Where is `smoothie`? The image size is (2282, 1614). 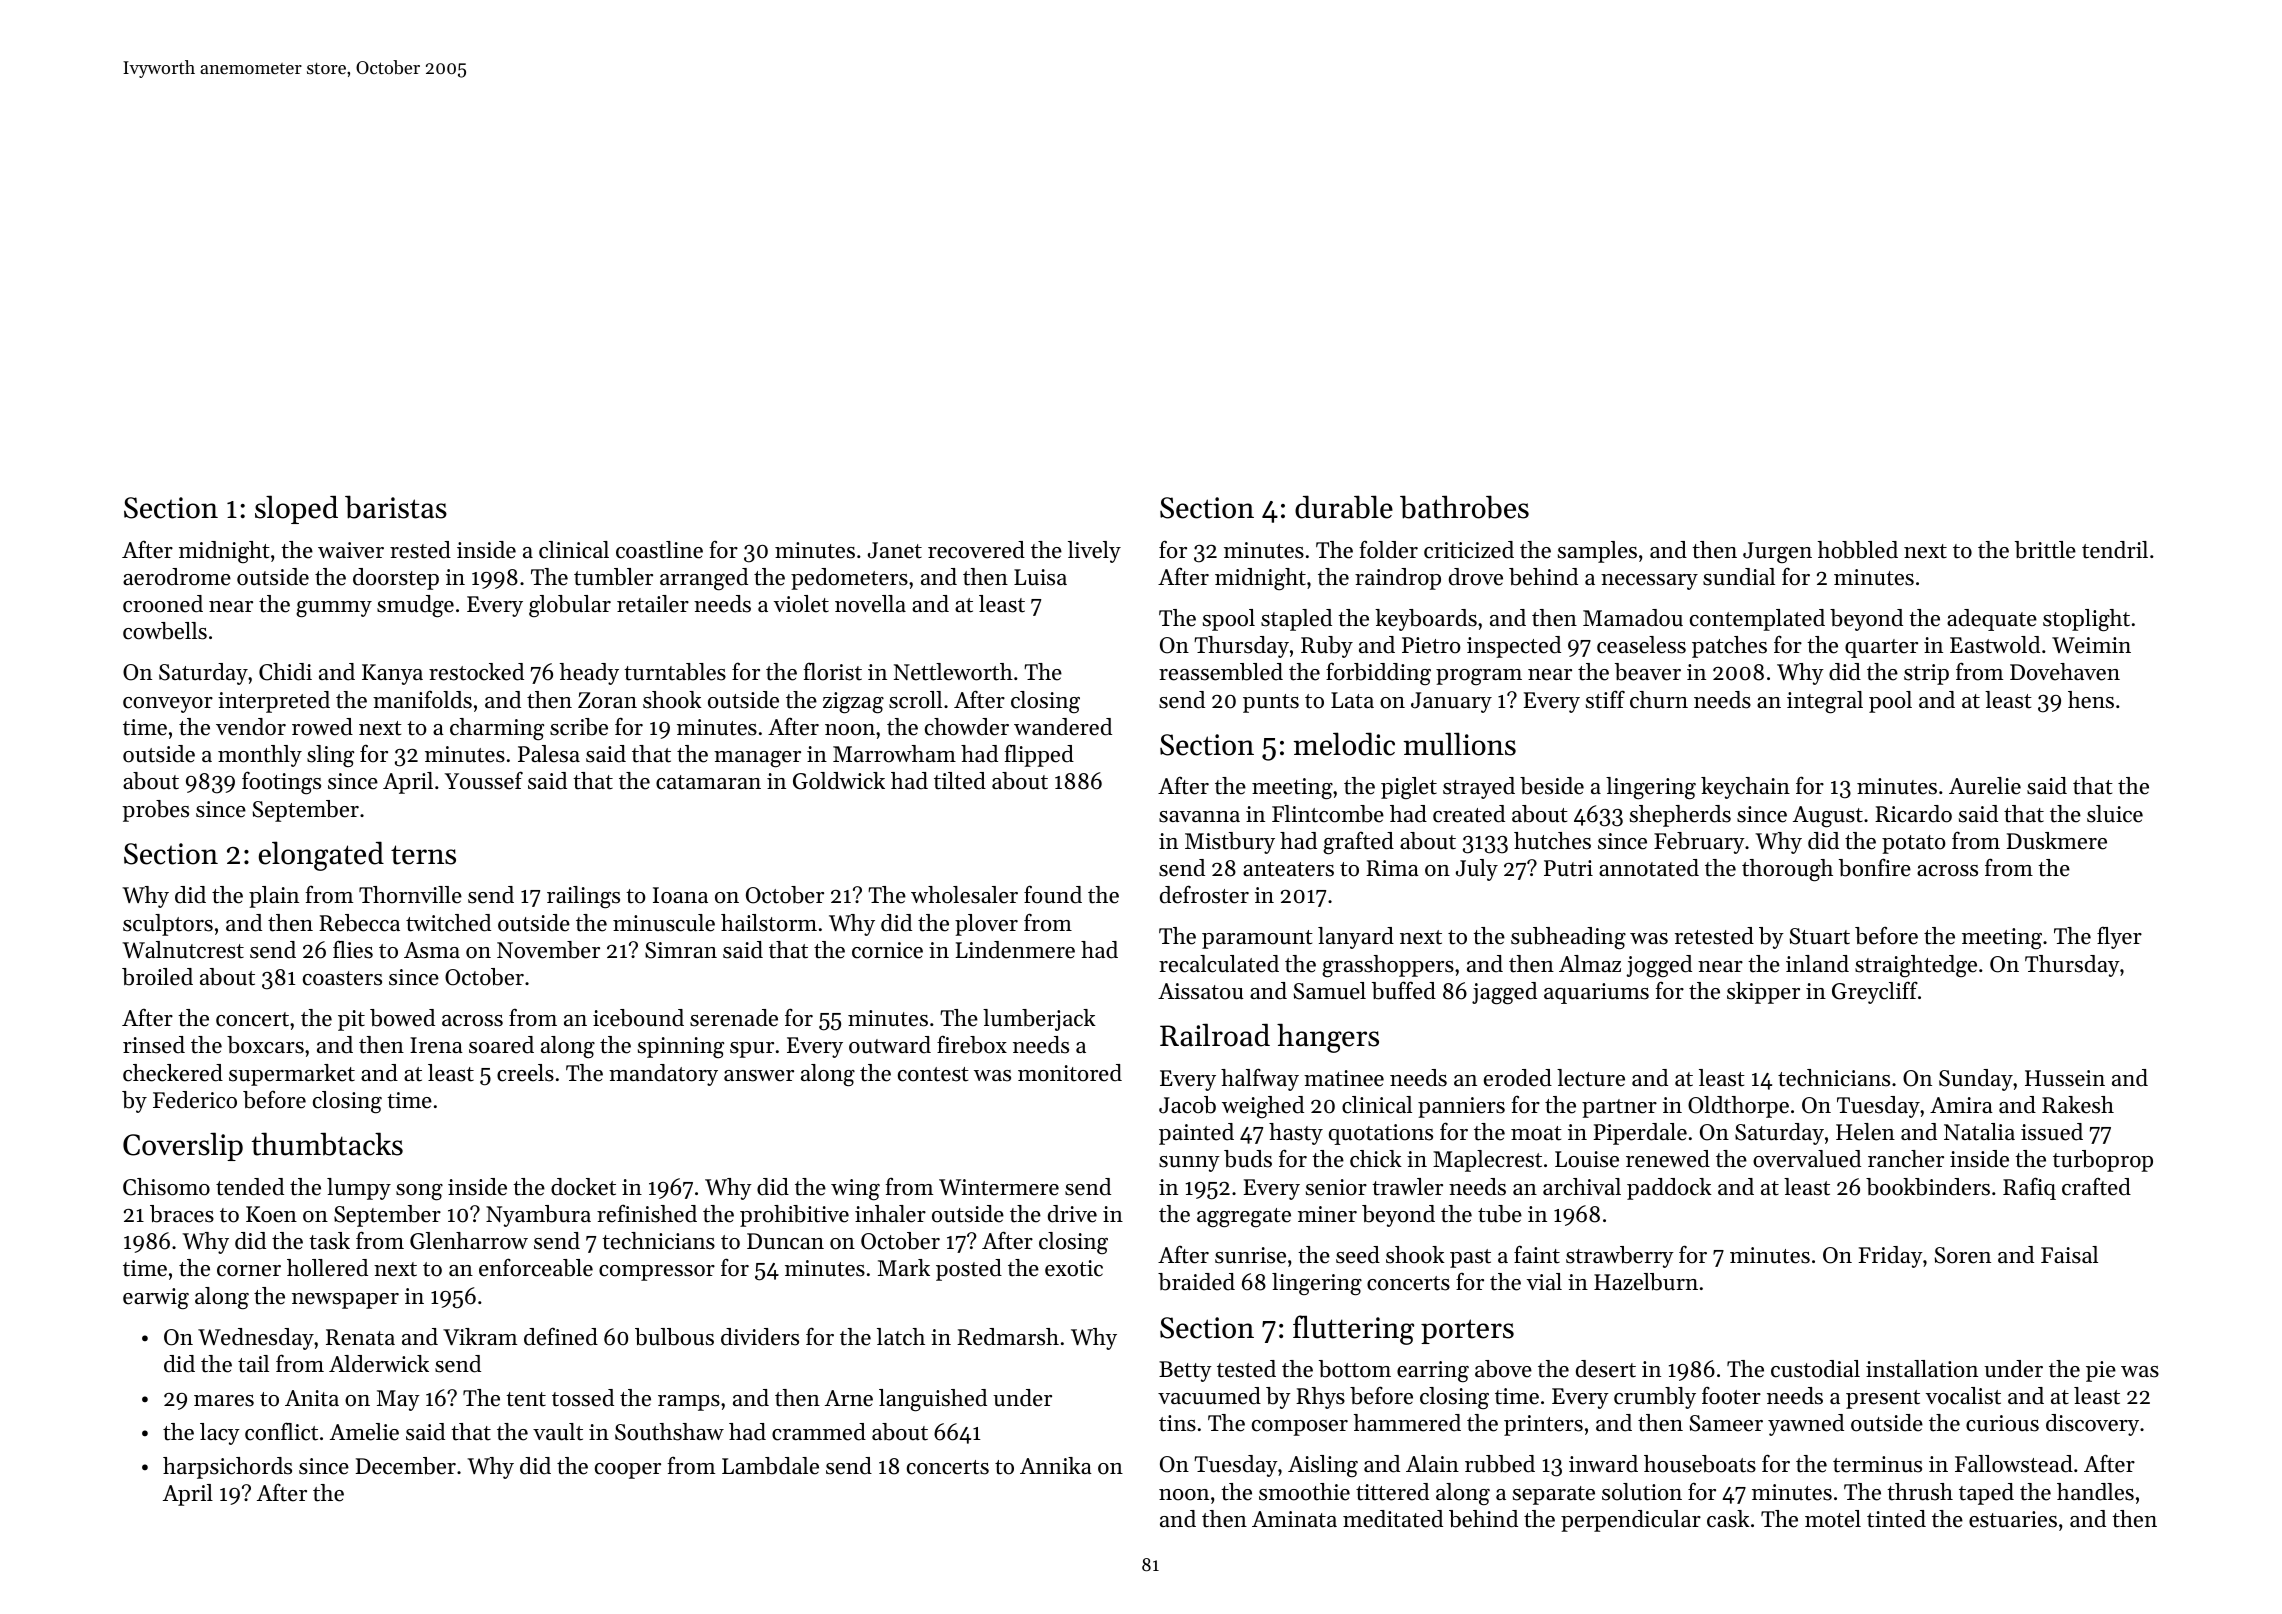 smoothie is located at coordinates (1304, 1492).
